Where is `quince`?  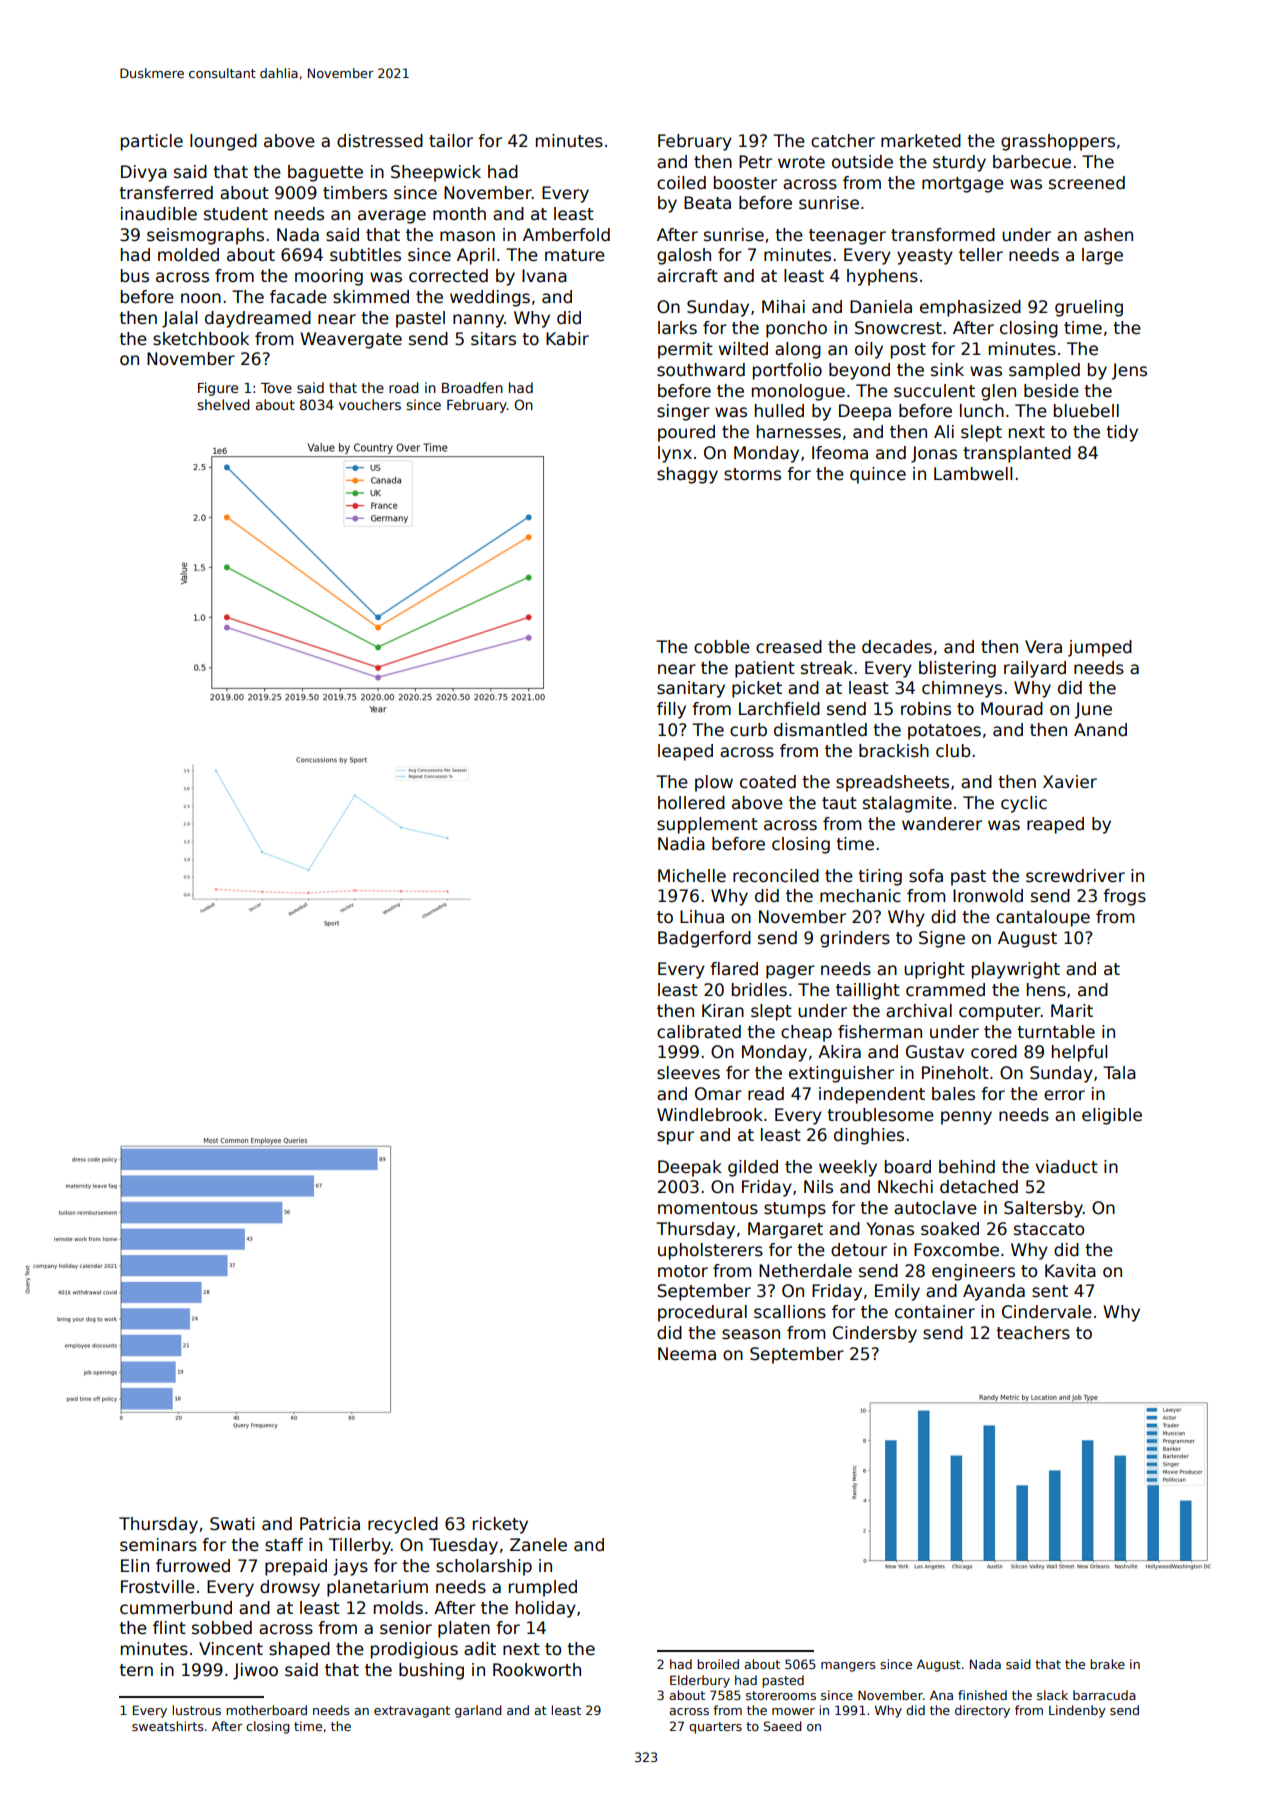
quince is located at coordinates (878, 475).
